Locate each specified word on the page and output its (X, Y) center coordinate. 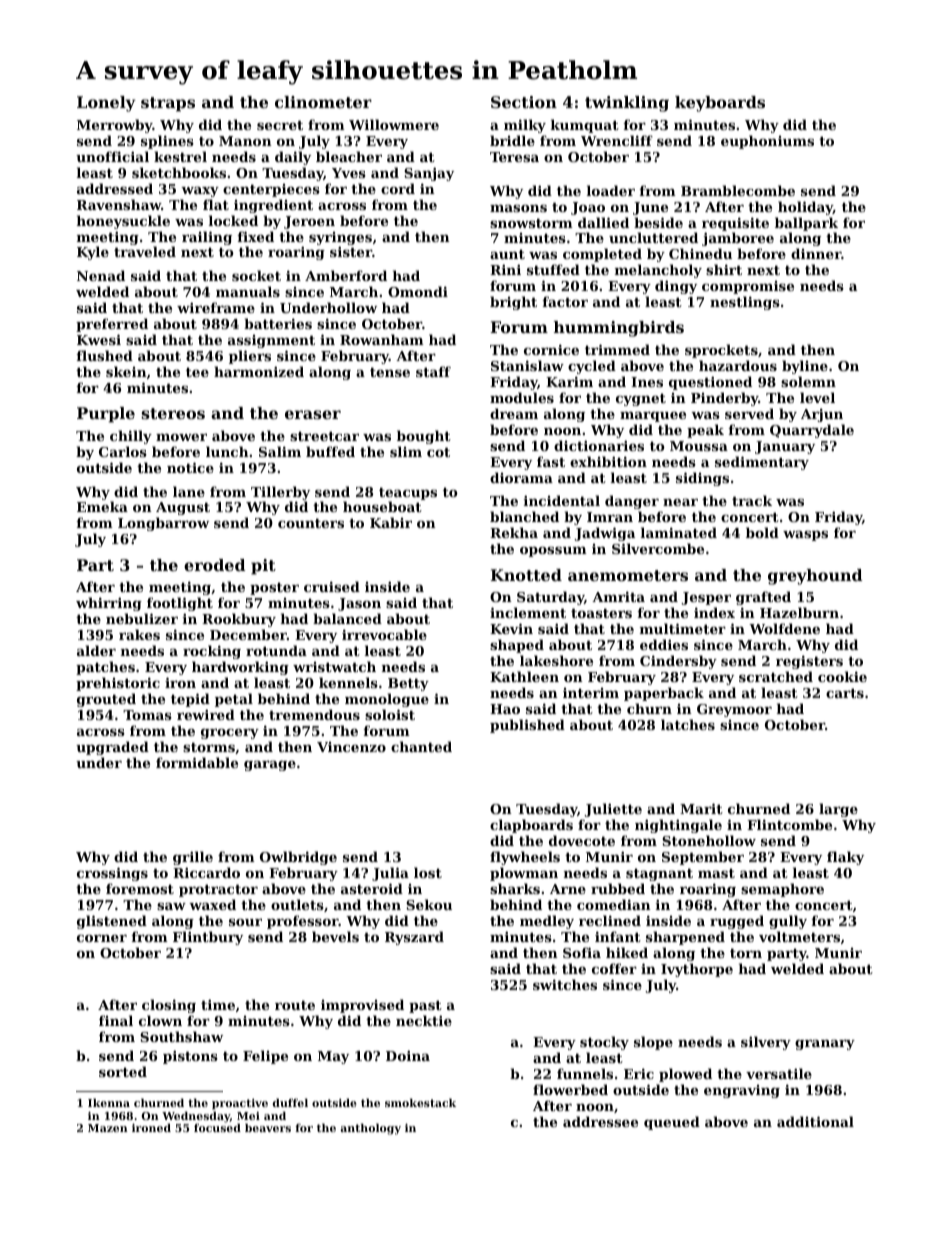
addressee (600, 1121)
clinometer (323, 102)
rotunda (276, 650)
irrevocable (384, 634)
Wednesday (196, 1117)
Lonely (106, 104)
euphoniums (767, 142)
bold (762, 532)
